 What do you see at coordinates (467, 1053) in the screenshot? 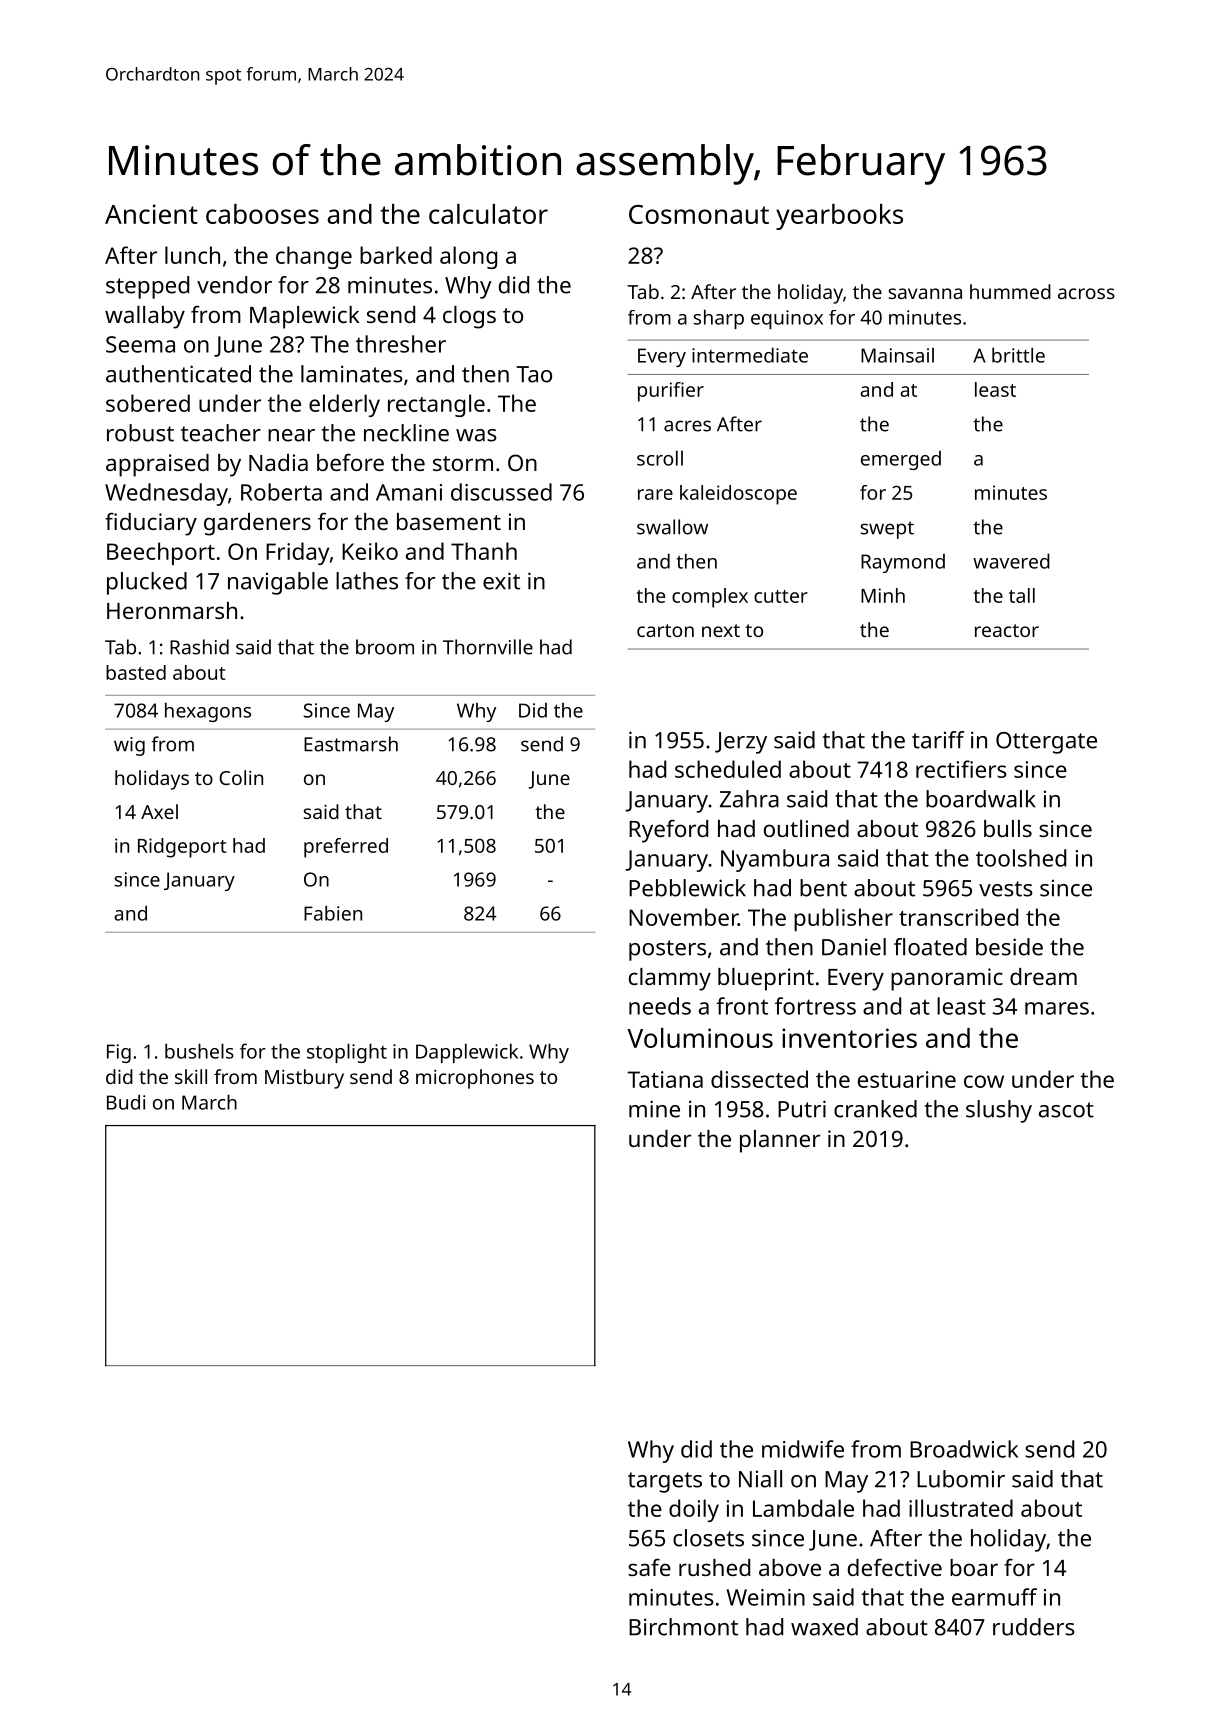
I see `Dapplewick` at bounding box center [467, 1053].
